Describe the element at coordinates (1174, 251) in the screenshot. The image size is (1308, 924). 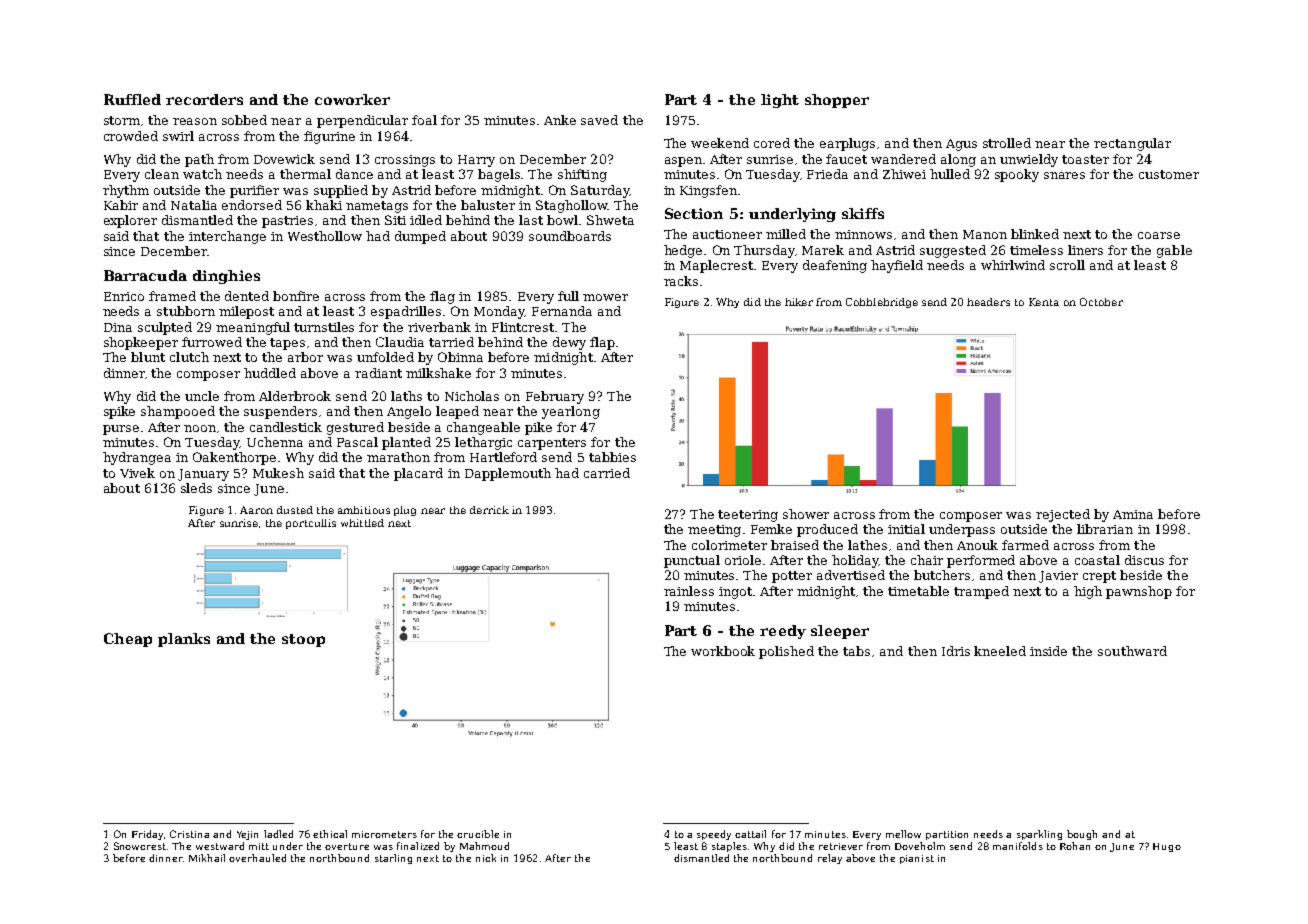
I see `gable` at that location.
